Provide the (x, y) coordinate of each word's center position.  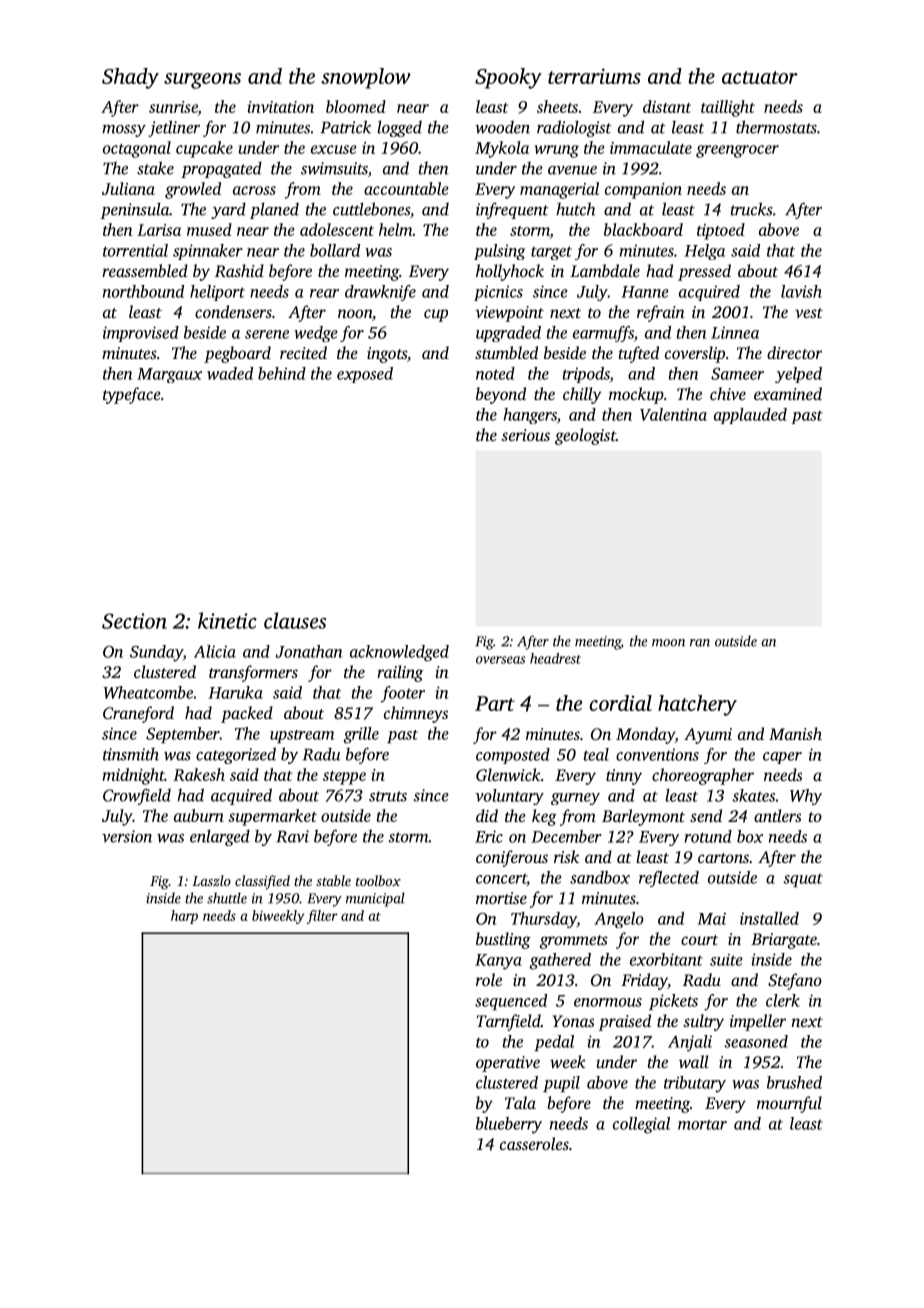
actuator (760, 77)
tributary (695, 1084)
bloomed (356, 106)
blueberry (509, 1125)
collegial (641, 1125)
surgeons (202, 81)
